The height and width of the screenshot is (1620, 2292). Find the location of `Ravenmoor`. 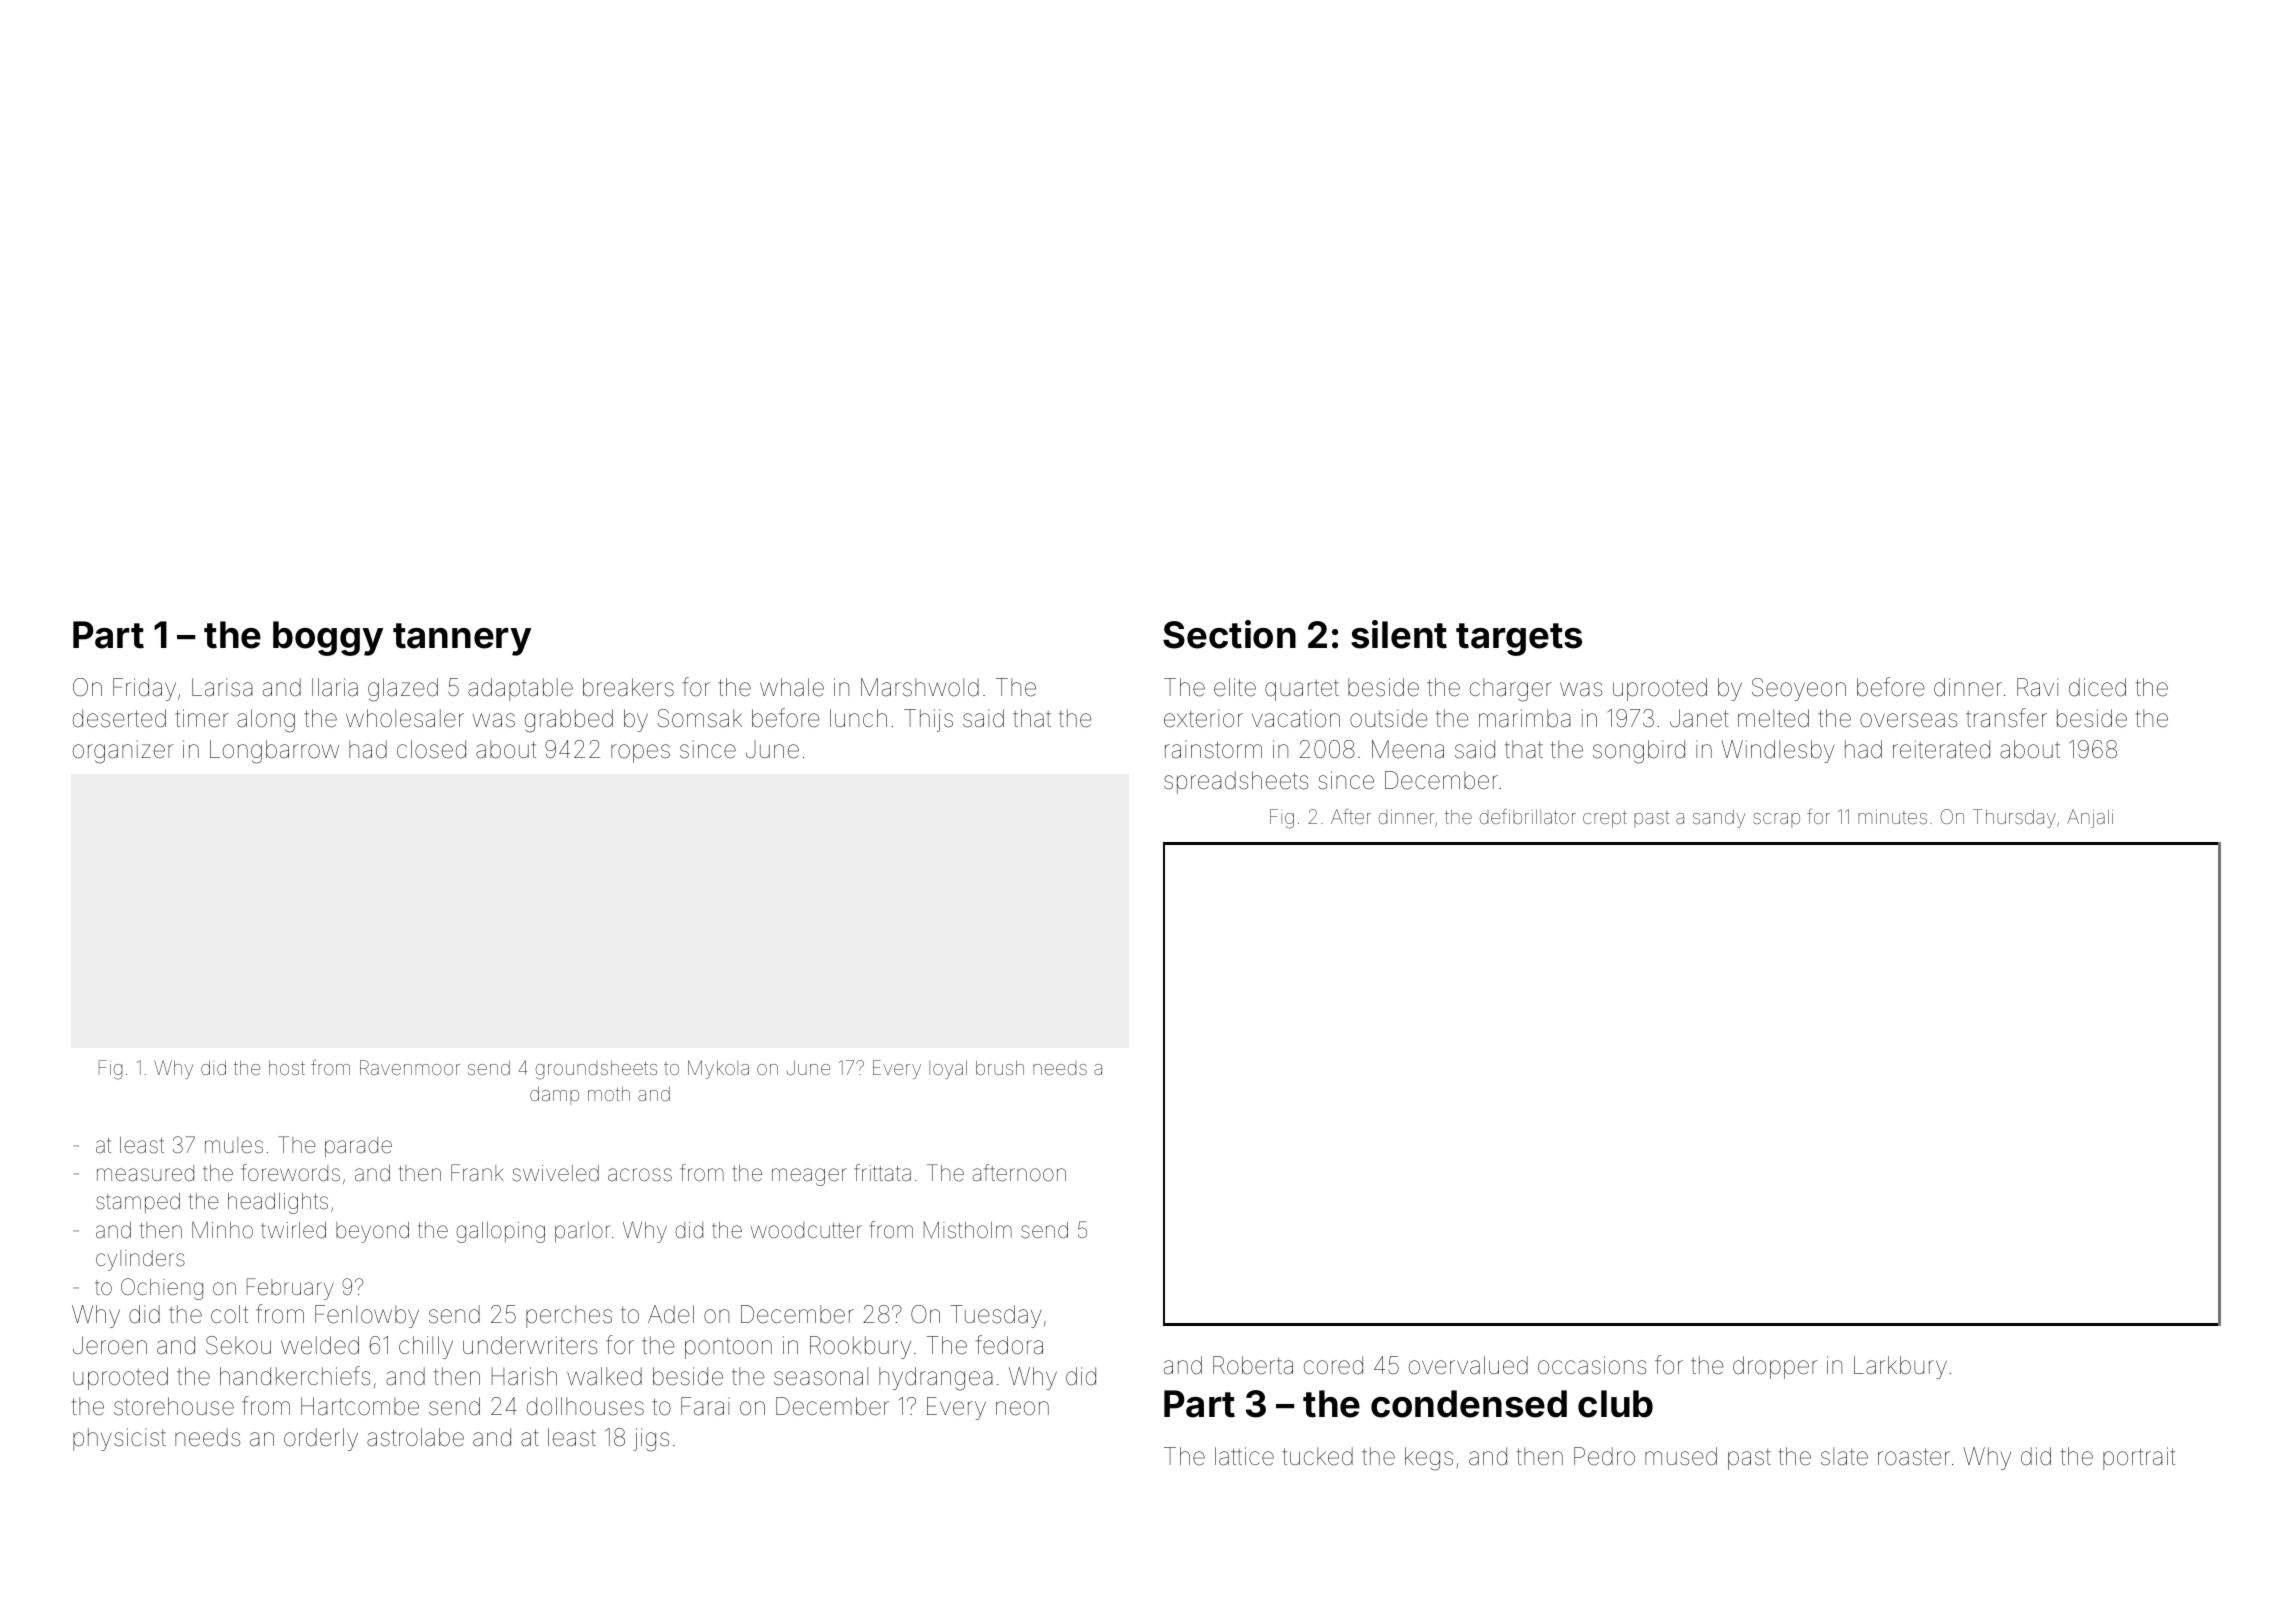

Ravenmoor is located at coordinates (410, 1067).
